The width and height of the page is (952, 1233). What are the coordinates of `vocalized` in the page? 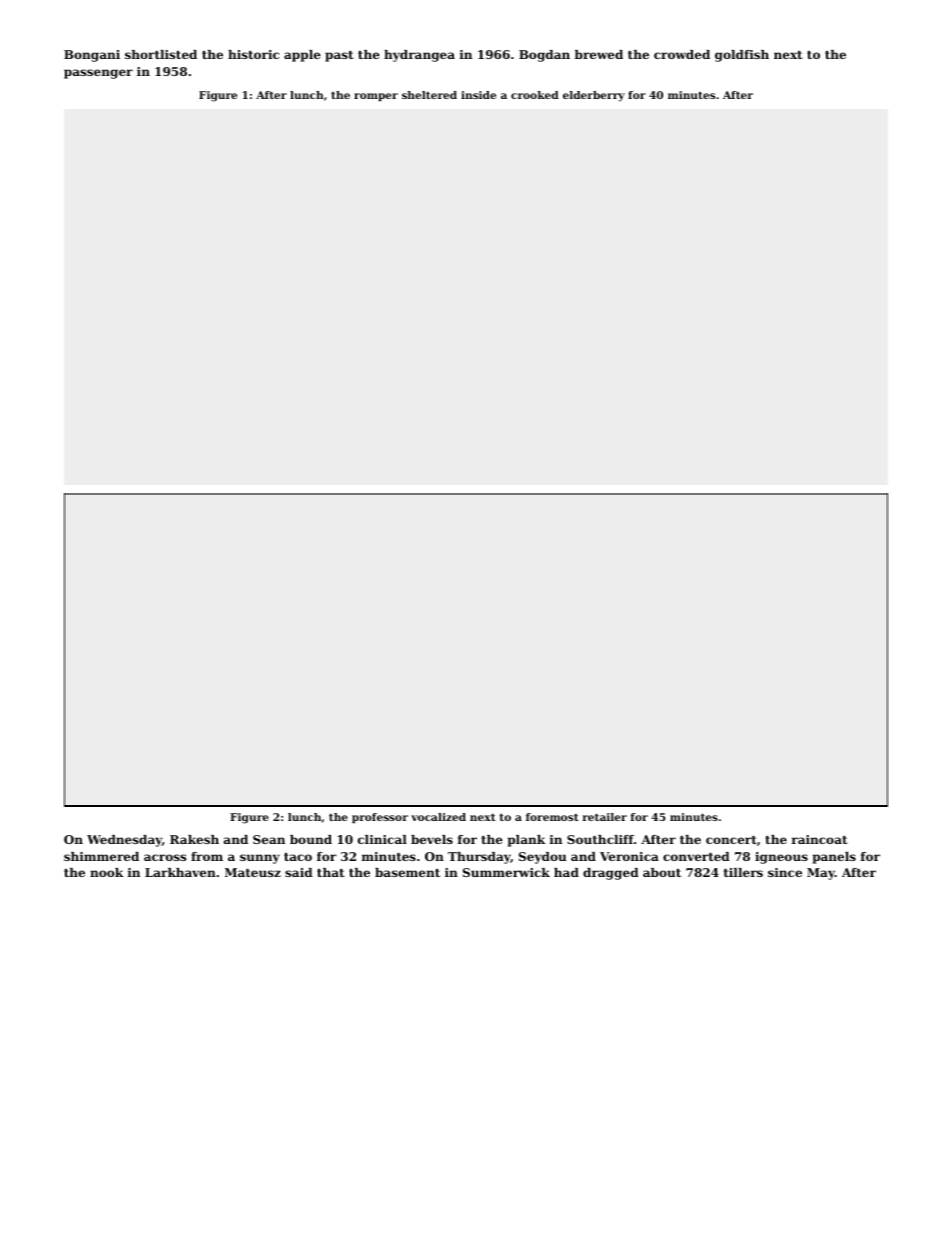 It's located at (438, 817).
